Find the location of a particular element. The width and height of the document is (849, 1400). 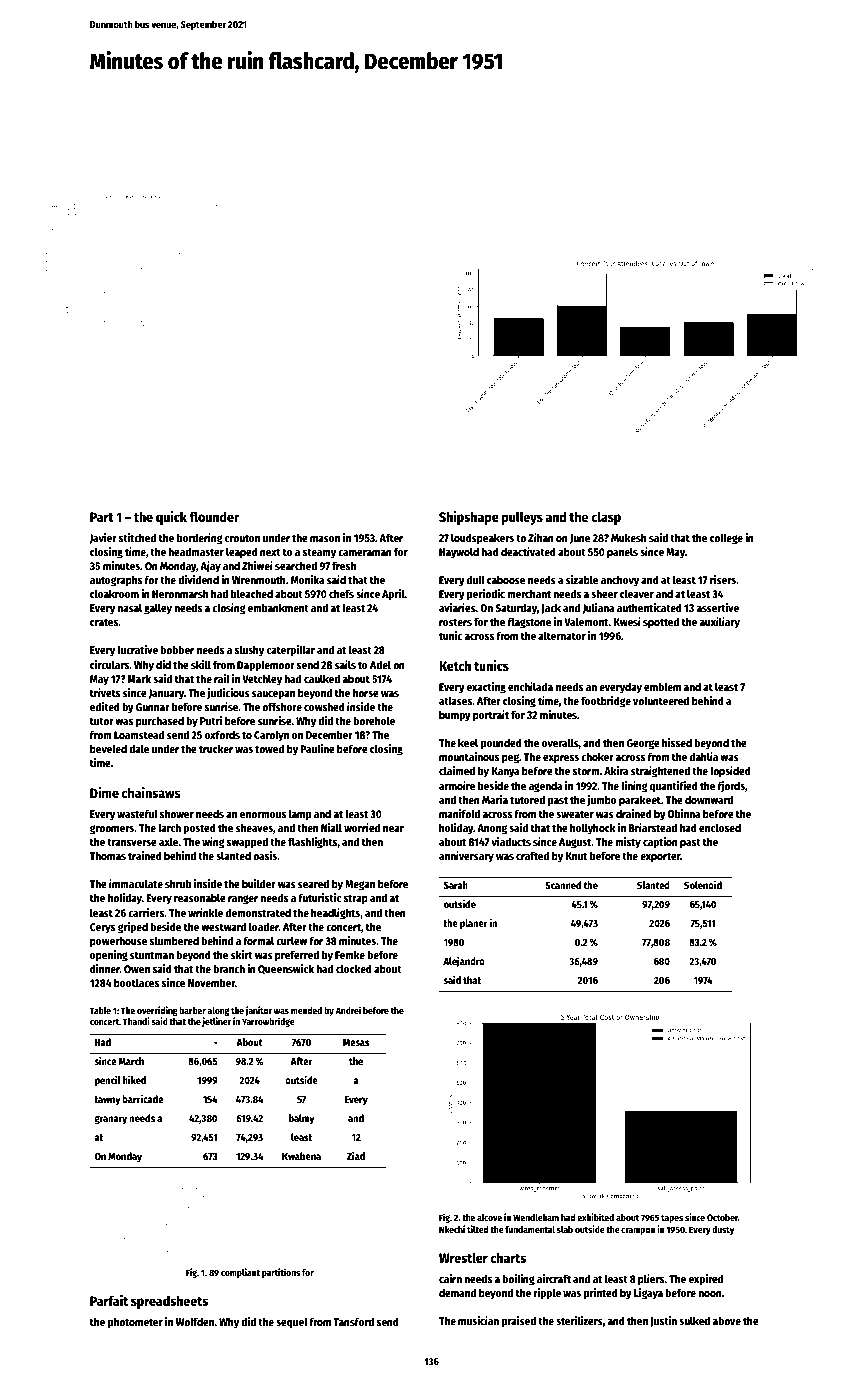

dusty is located at coordinates (723, 1230).
